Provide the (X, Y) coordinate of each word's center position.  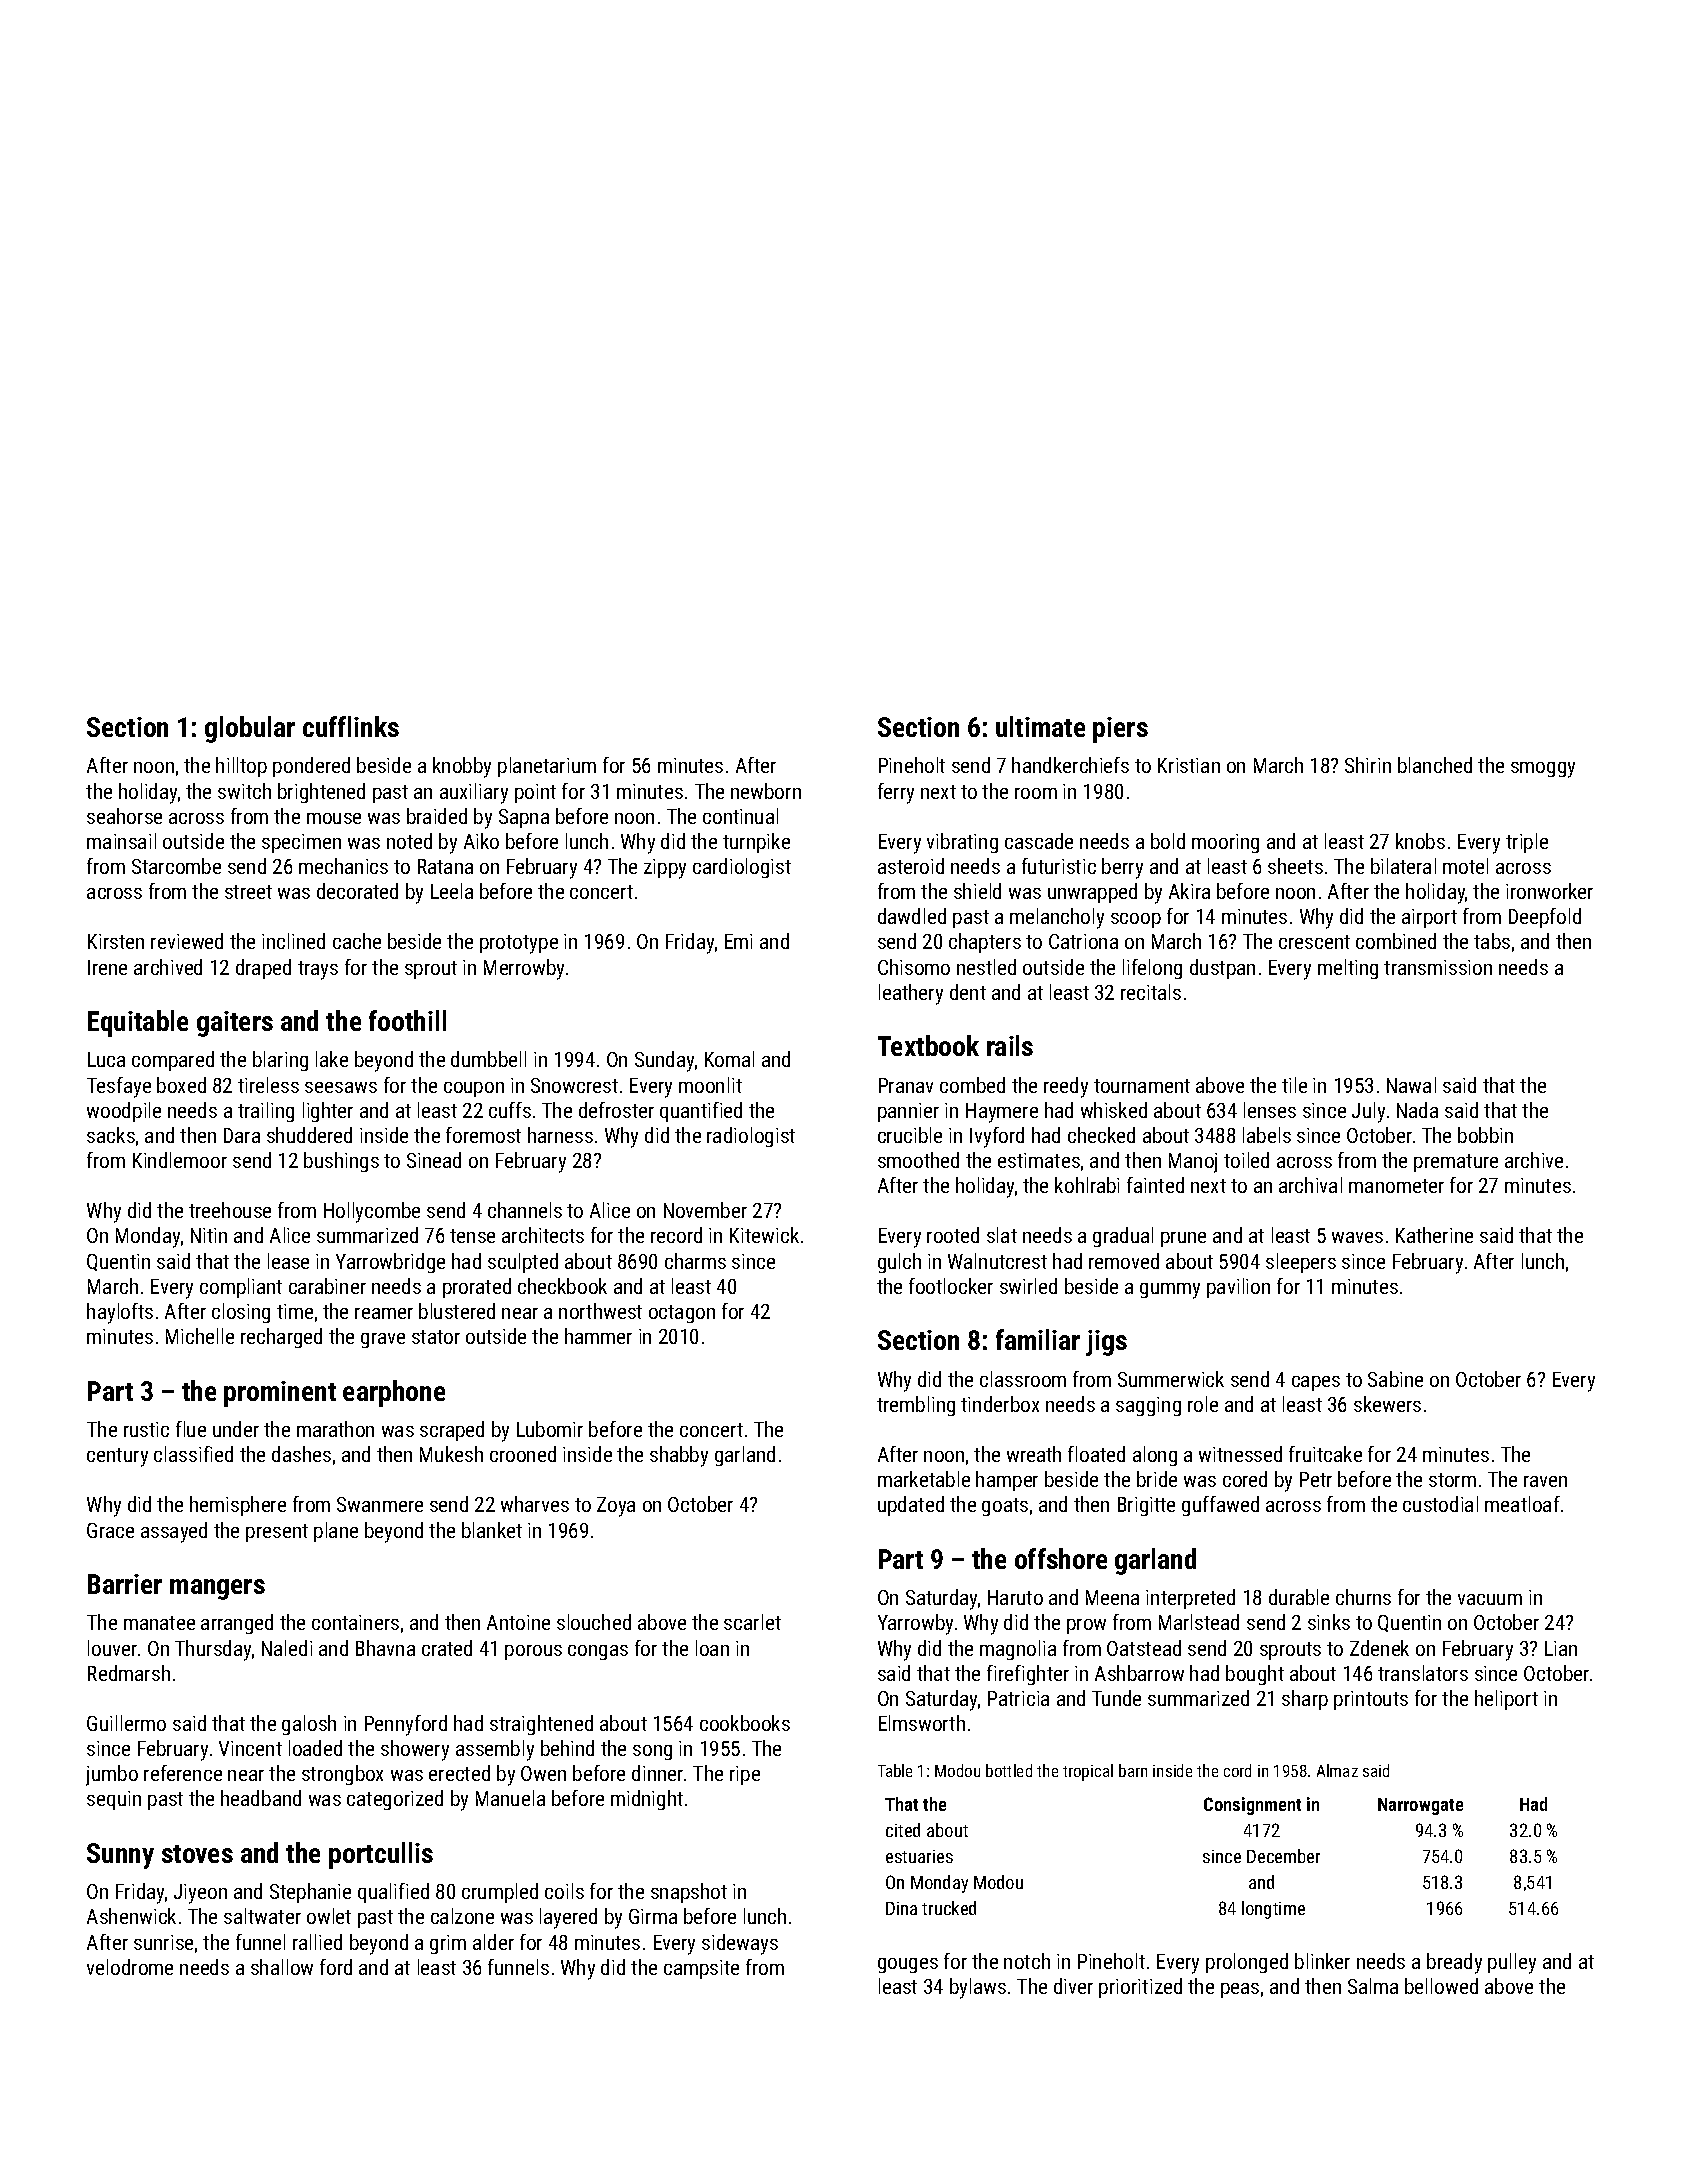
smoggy (1543, 770)
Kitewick (764, 1235)
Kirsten (116, 941)
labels (1267, 1135)
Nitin (209, 1235)
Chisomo (914, 967)
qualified (393, 1893)
